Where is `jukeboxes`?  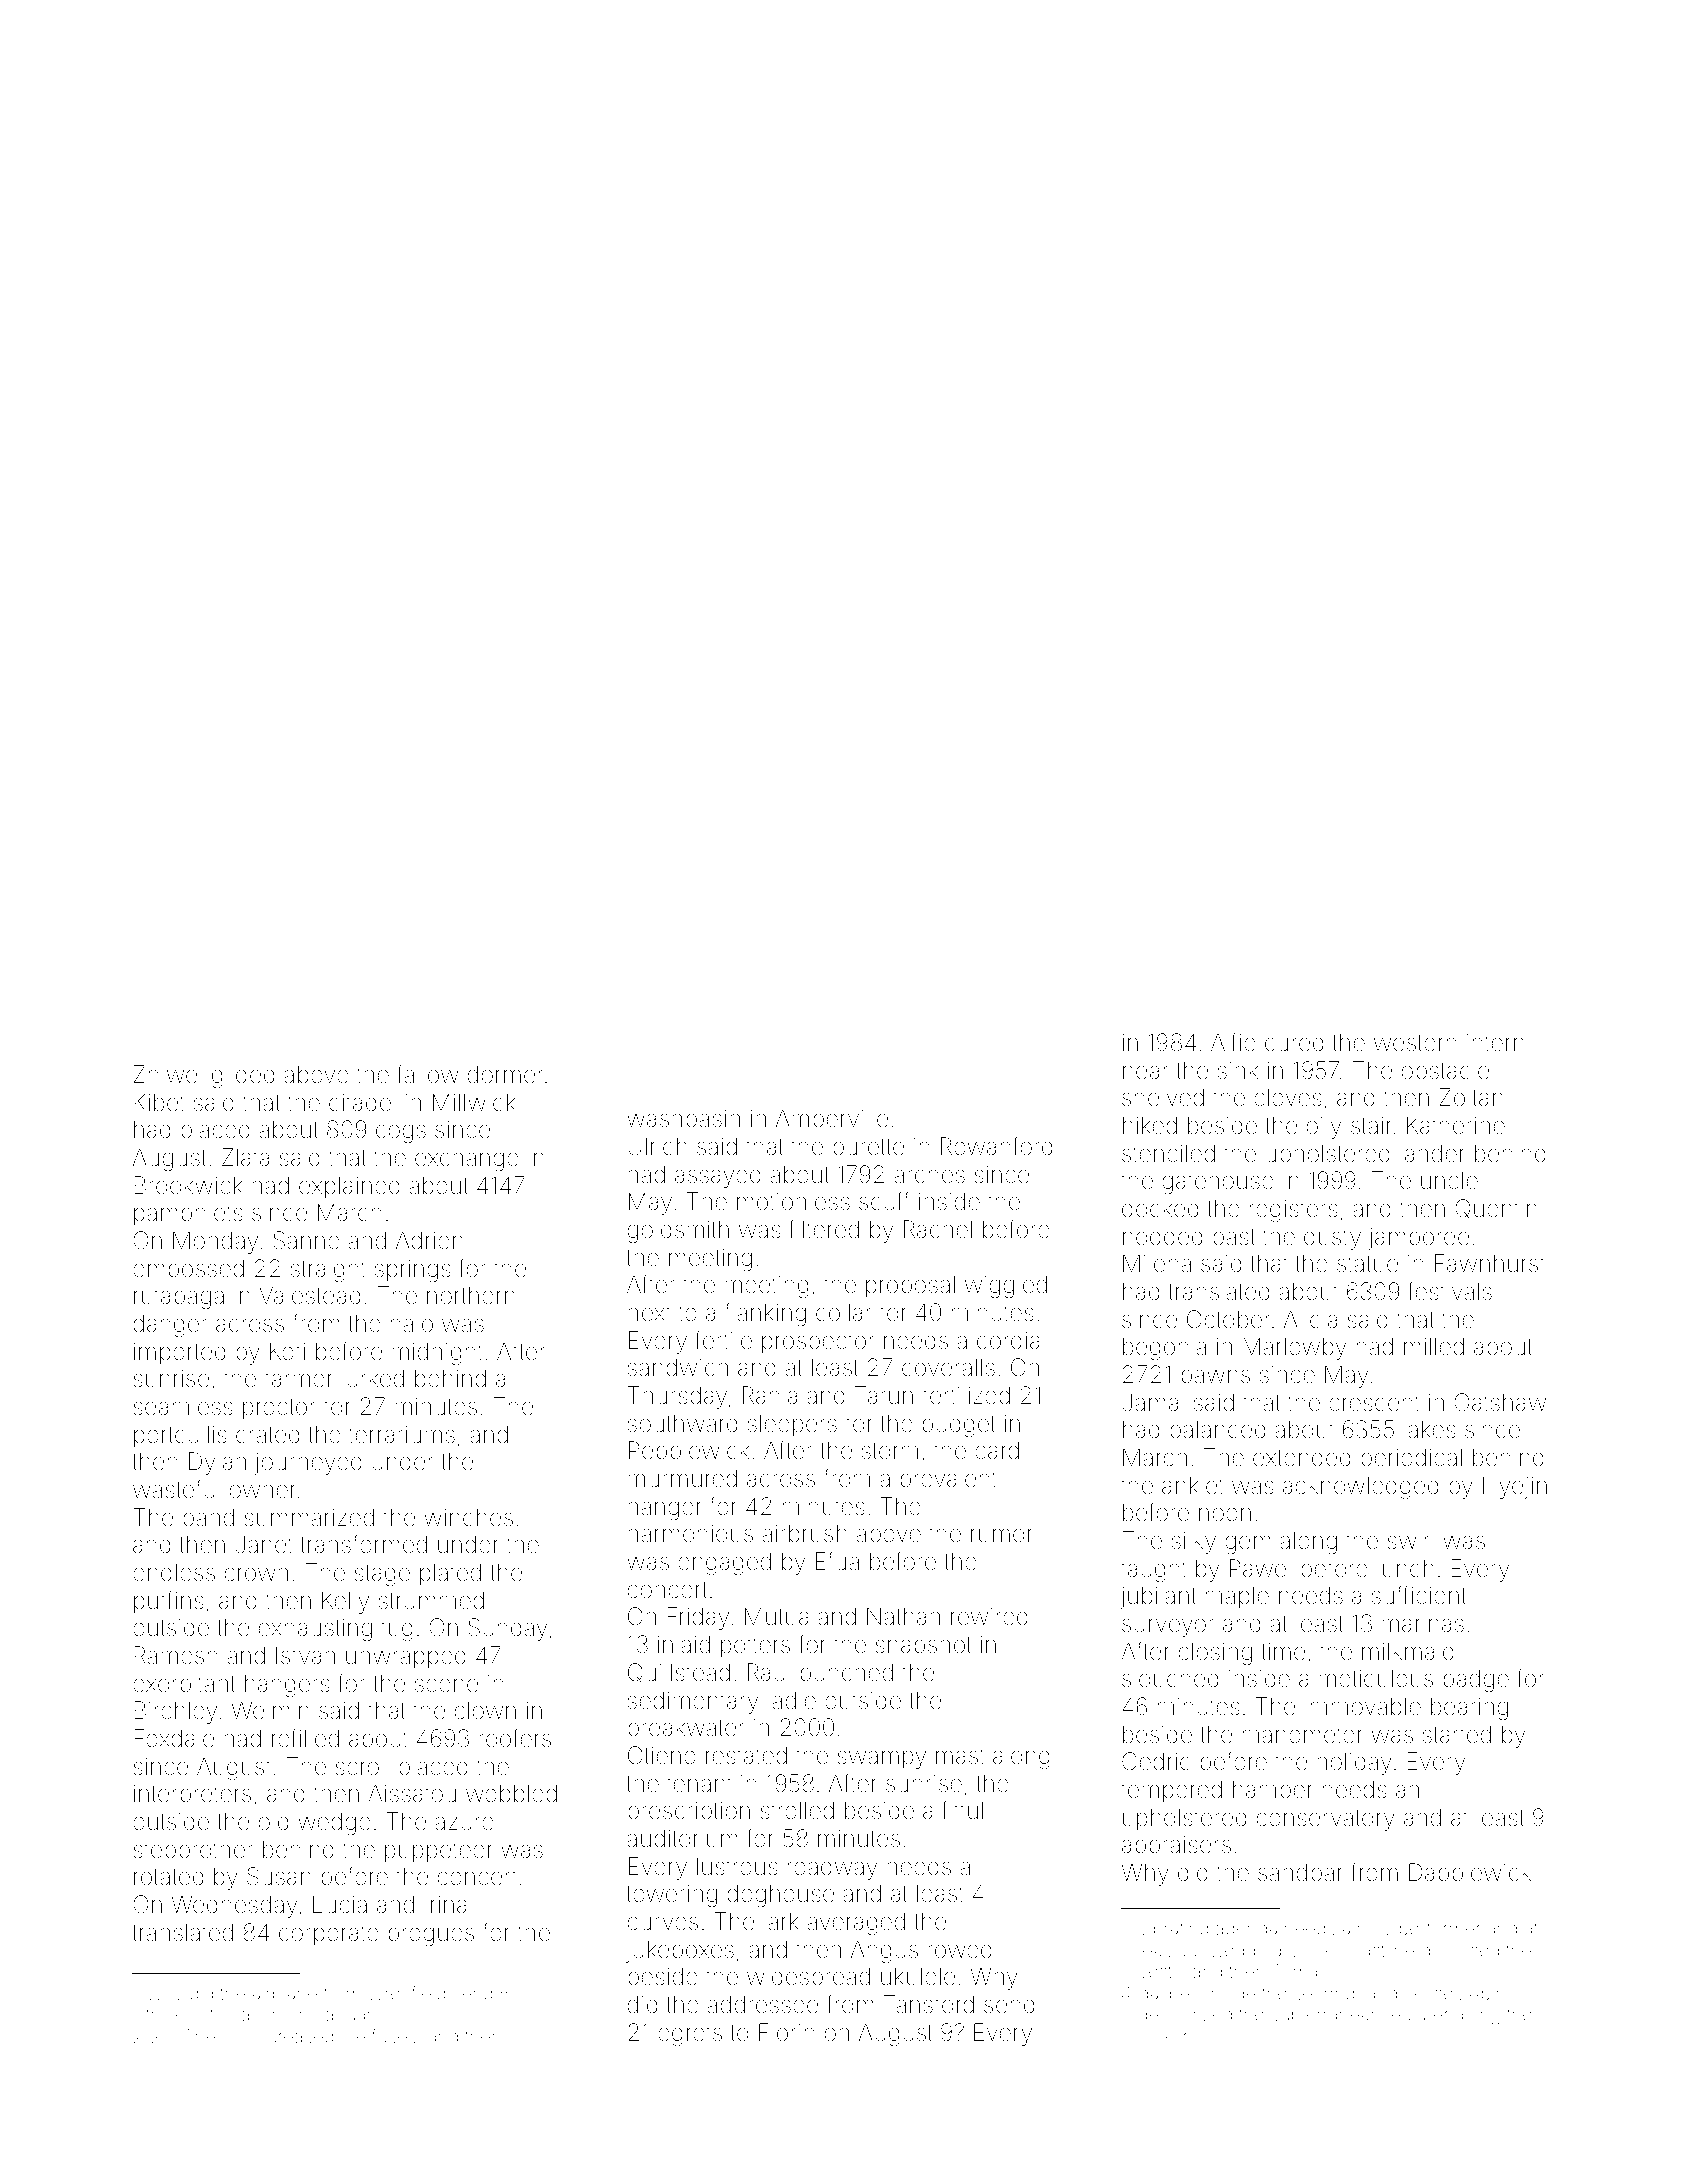 jukeboxes is located at coordinates (680, 1951).
